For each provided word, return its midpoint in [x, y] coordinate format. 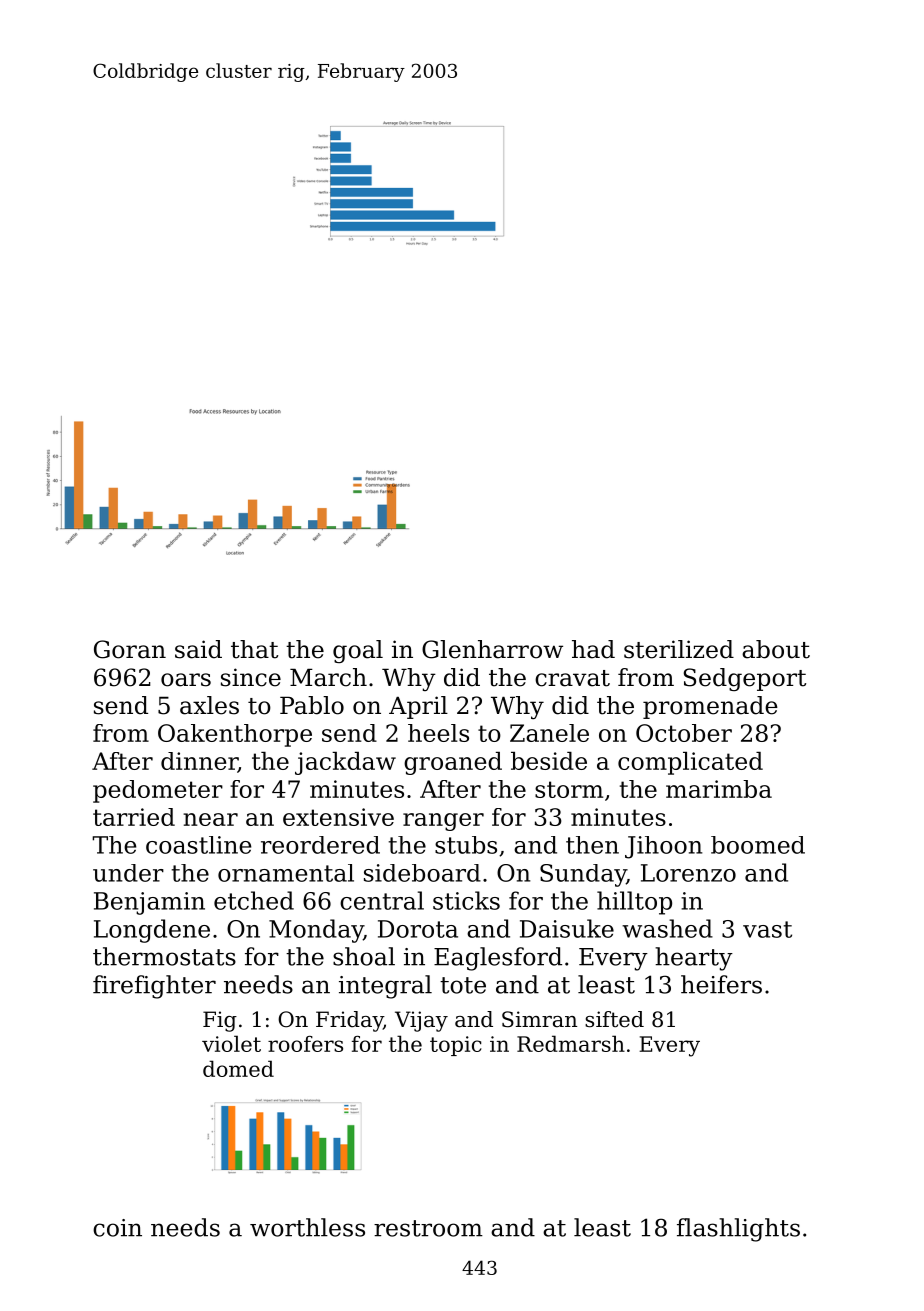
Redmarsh [571, 1043]
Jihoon [663, 847]
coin [117, 1228]
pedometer [158, 791]
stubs [466, 845]
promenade [710, 707]
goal [358, 651]
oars [186, 680]
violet [231, 1043]
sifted [614, 1019]
